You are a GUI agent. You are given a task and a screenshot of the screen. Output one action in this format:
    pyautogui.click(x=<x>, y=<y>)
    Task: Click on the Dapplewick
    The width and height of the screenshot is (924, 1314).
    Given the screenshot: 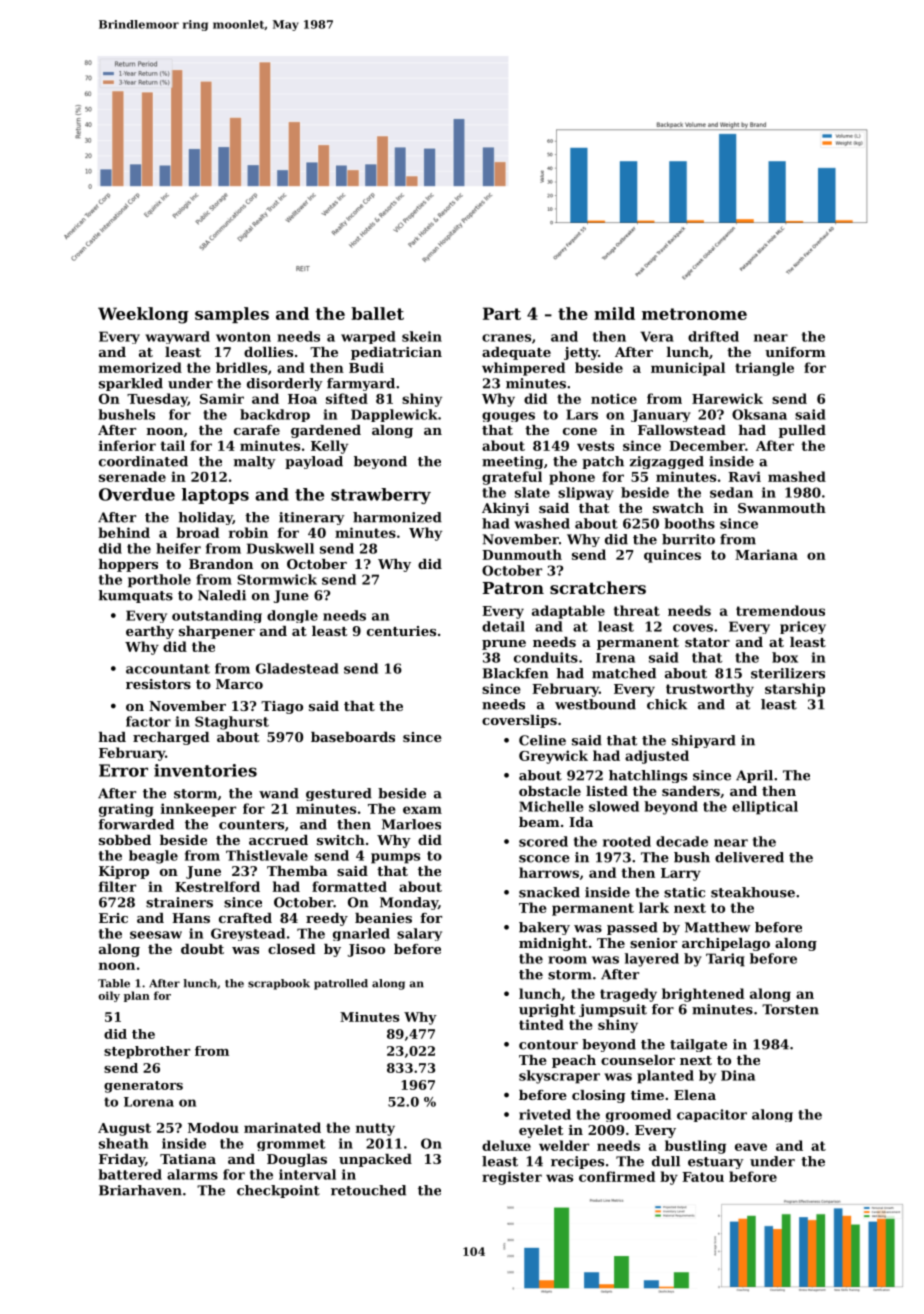 What is the action you would take?
    pyautogui.click(x=394, y=415)
